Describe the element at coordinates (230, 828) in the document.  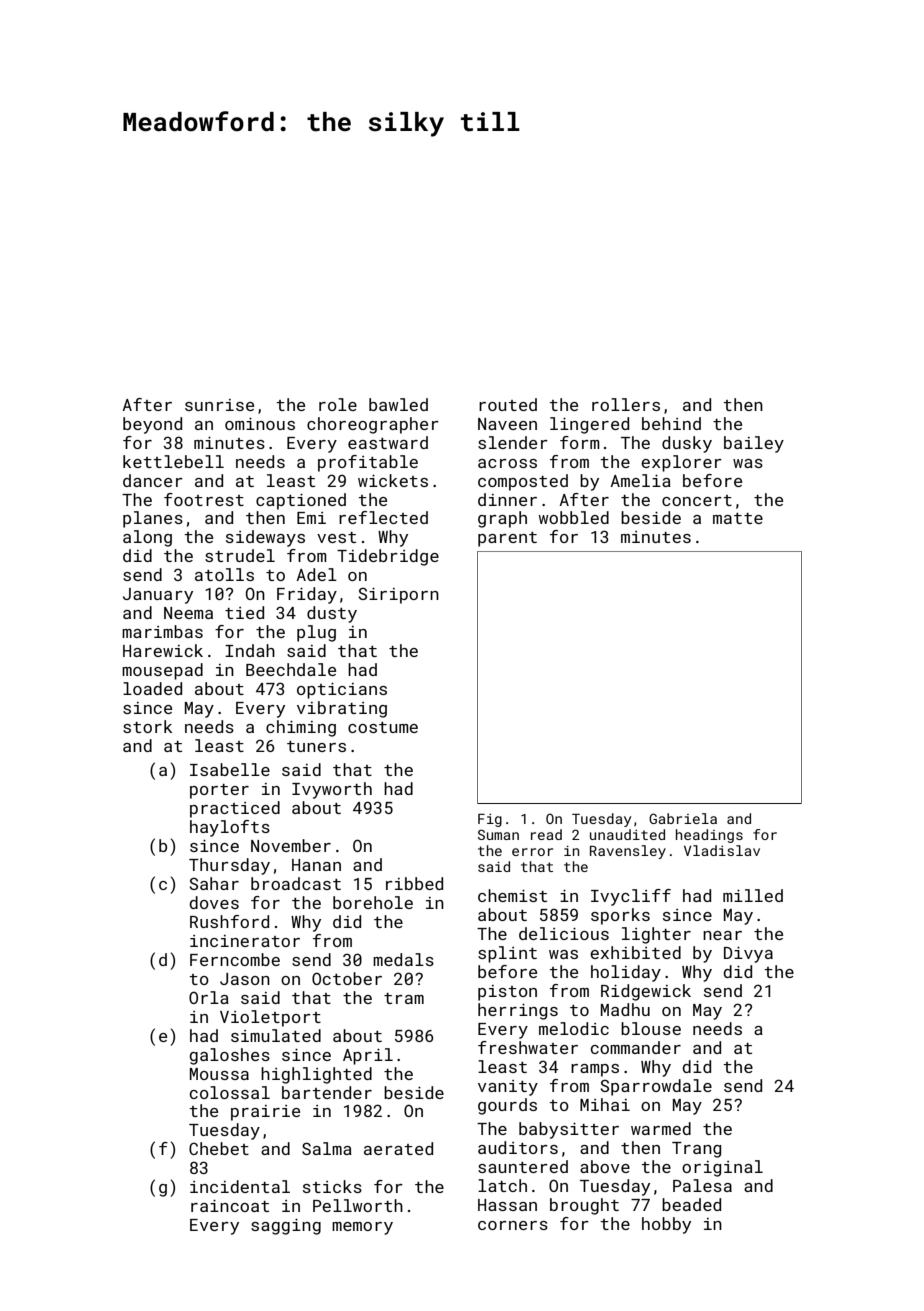
I see `haylofts` at that location.
